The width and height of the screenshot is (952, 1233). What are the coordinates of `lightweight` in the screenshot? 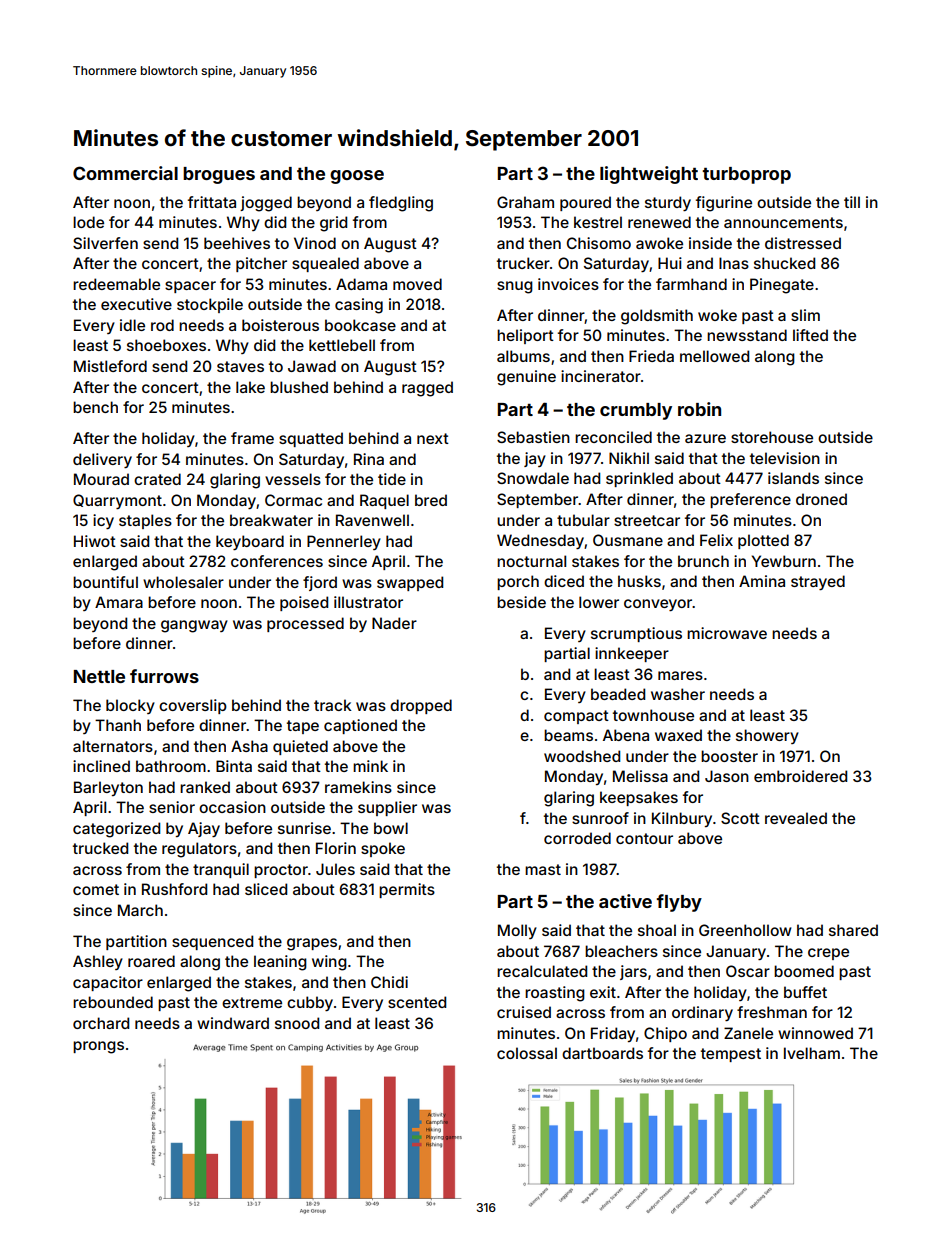 It's located at (649, 175).
